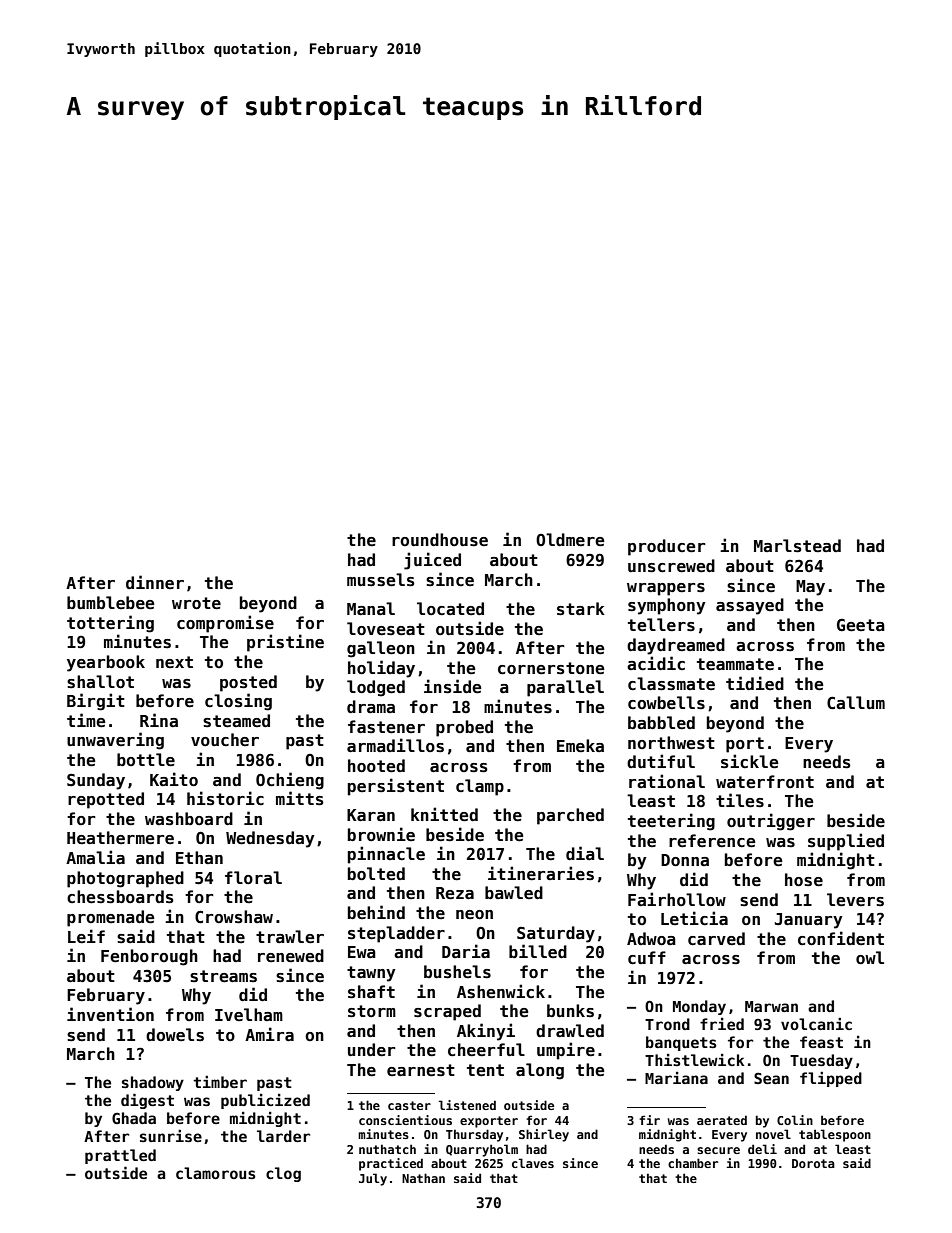  I want to click on teetering, so click(671, 822).
